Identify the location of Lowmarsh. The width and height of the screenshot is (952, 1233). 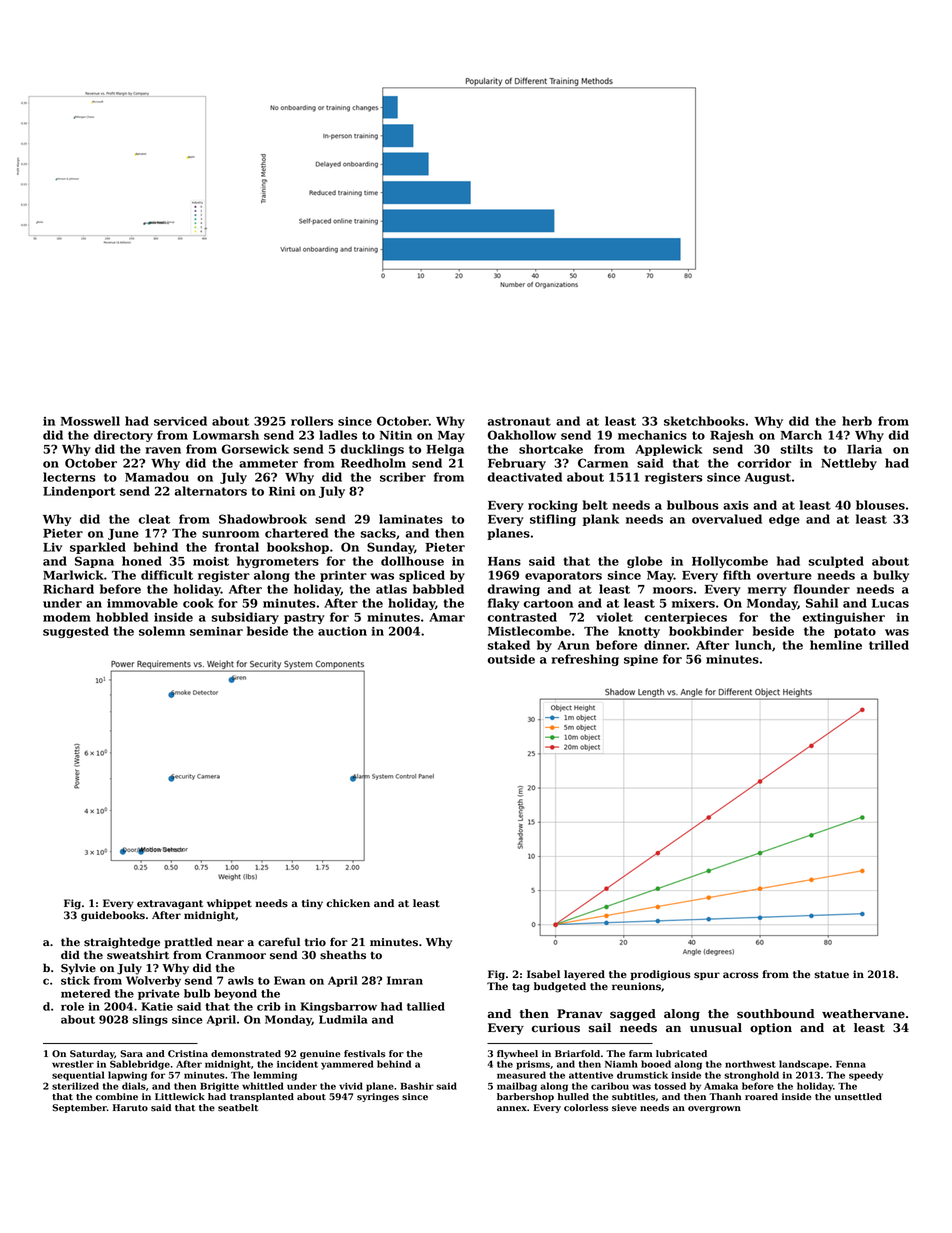
(226, 435).
